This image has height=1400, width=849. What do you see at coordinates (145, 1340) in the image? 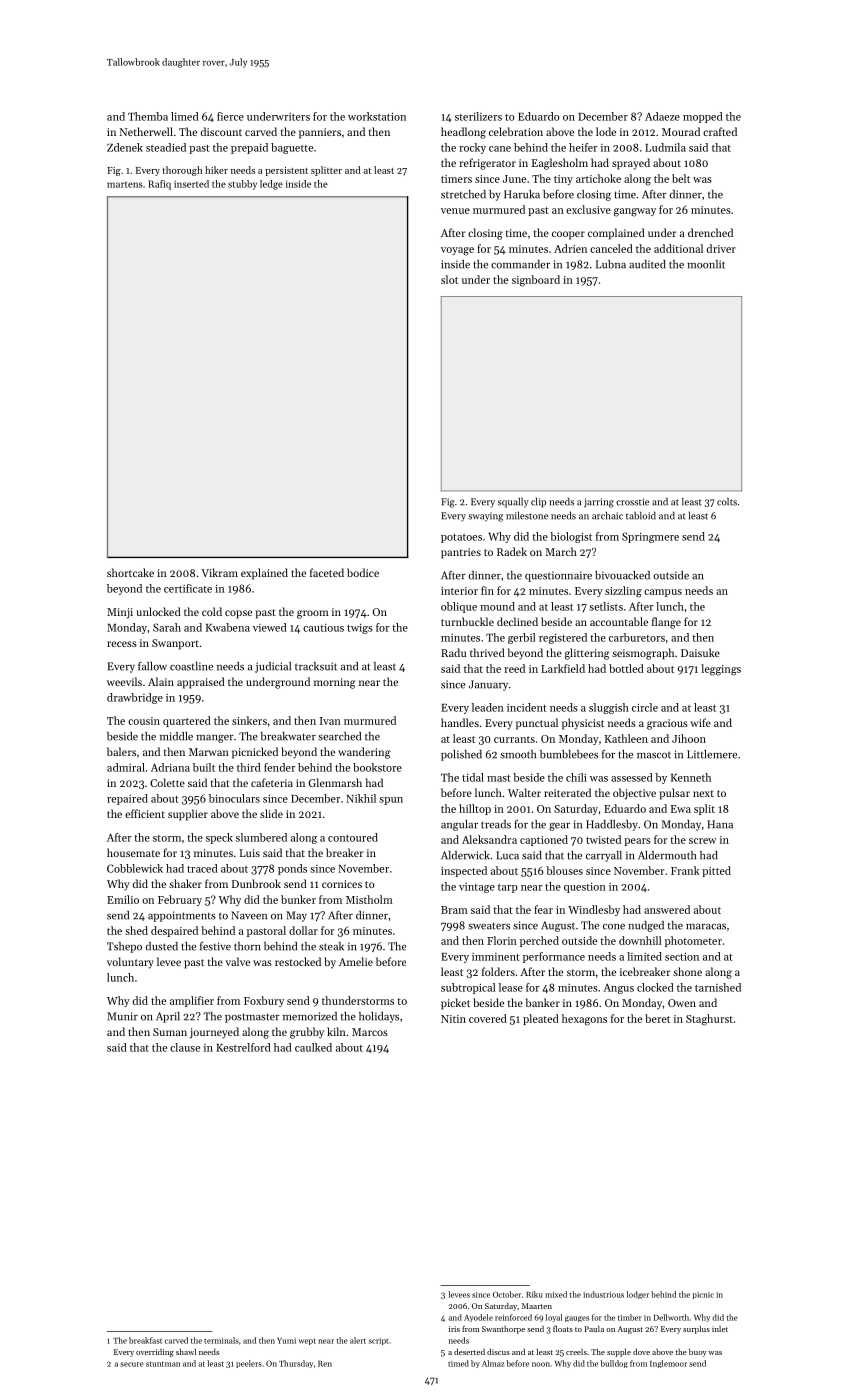
I see `breakfast` at bounding box center [145, 1340].
